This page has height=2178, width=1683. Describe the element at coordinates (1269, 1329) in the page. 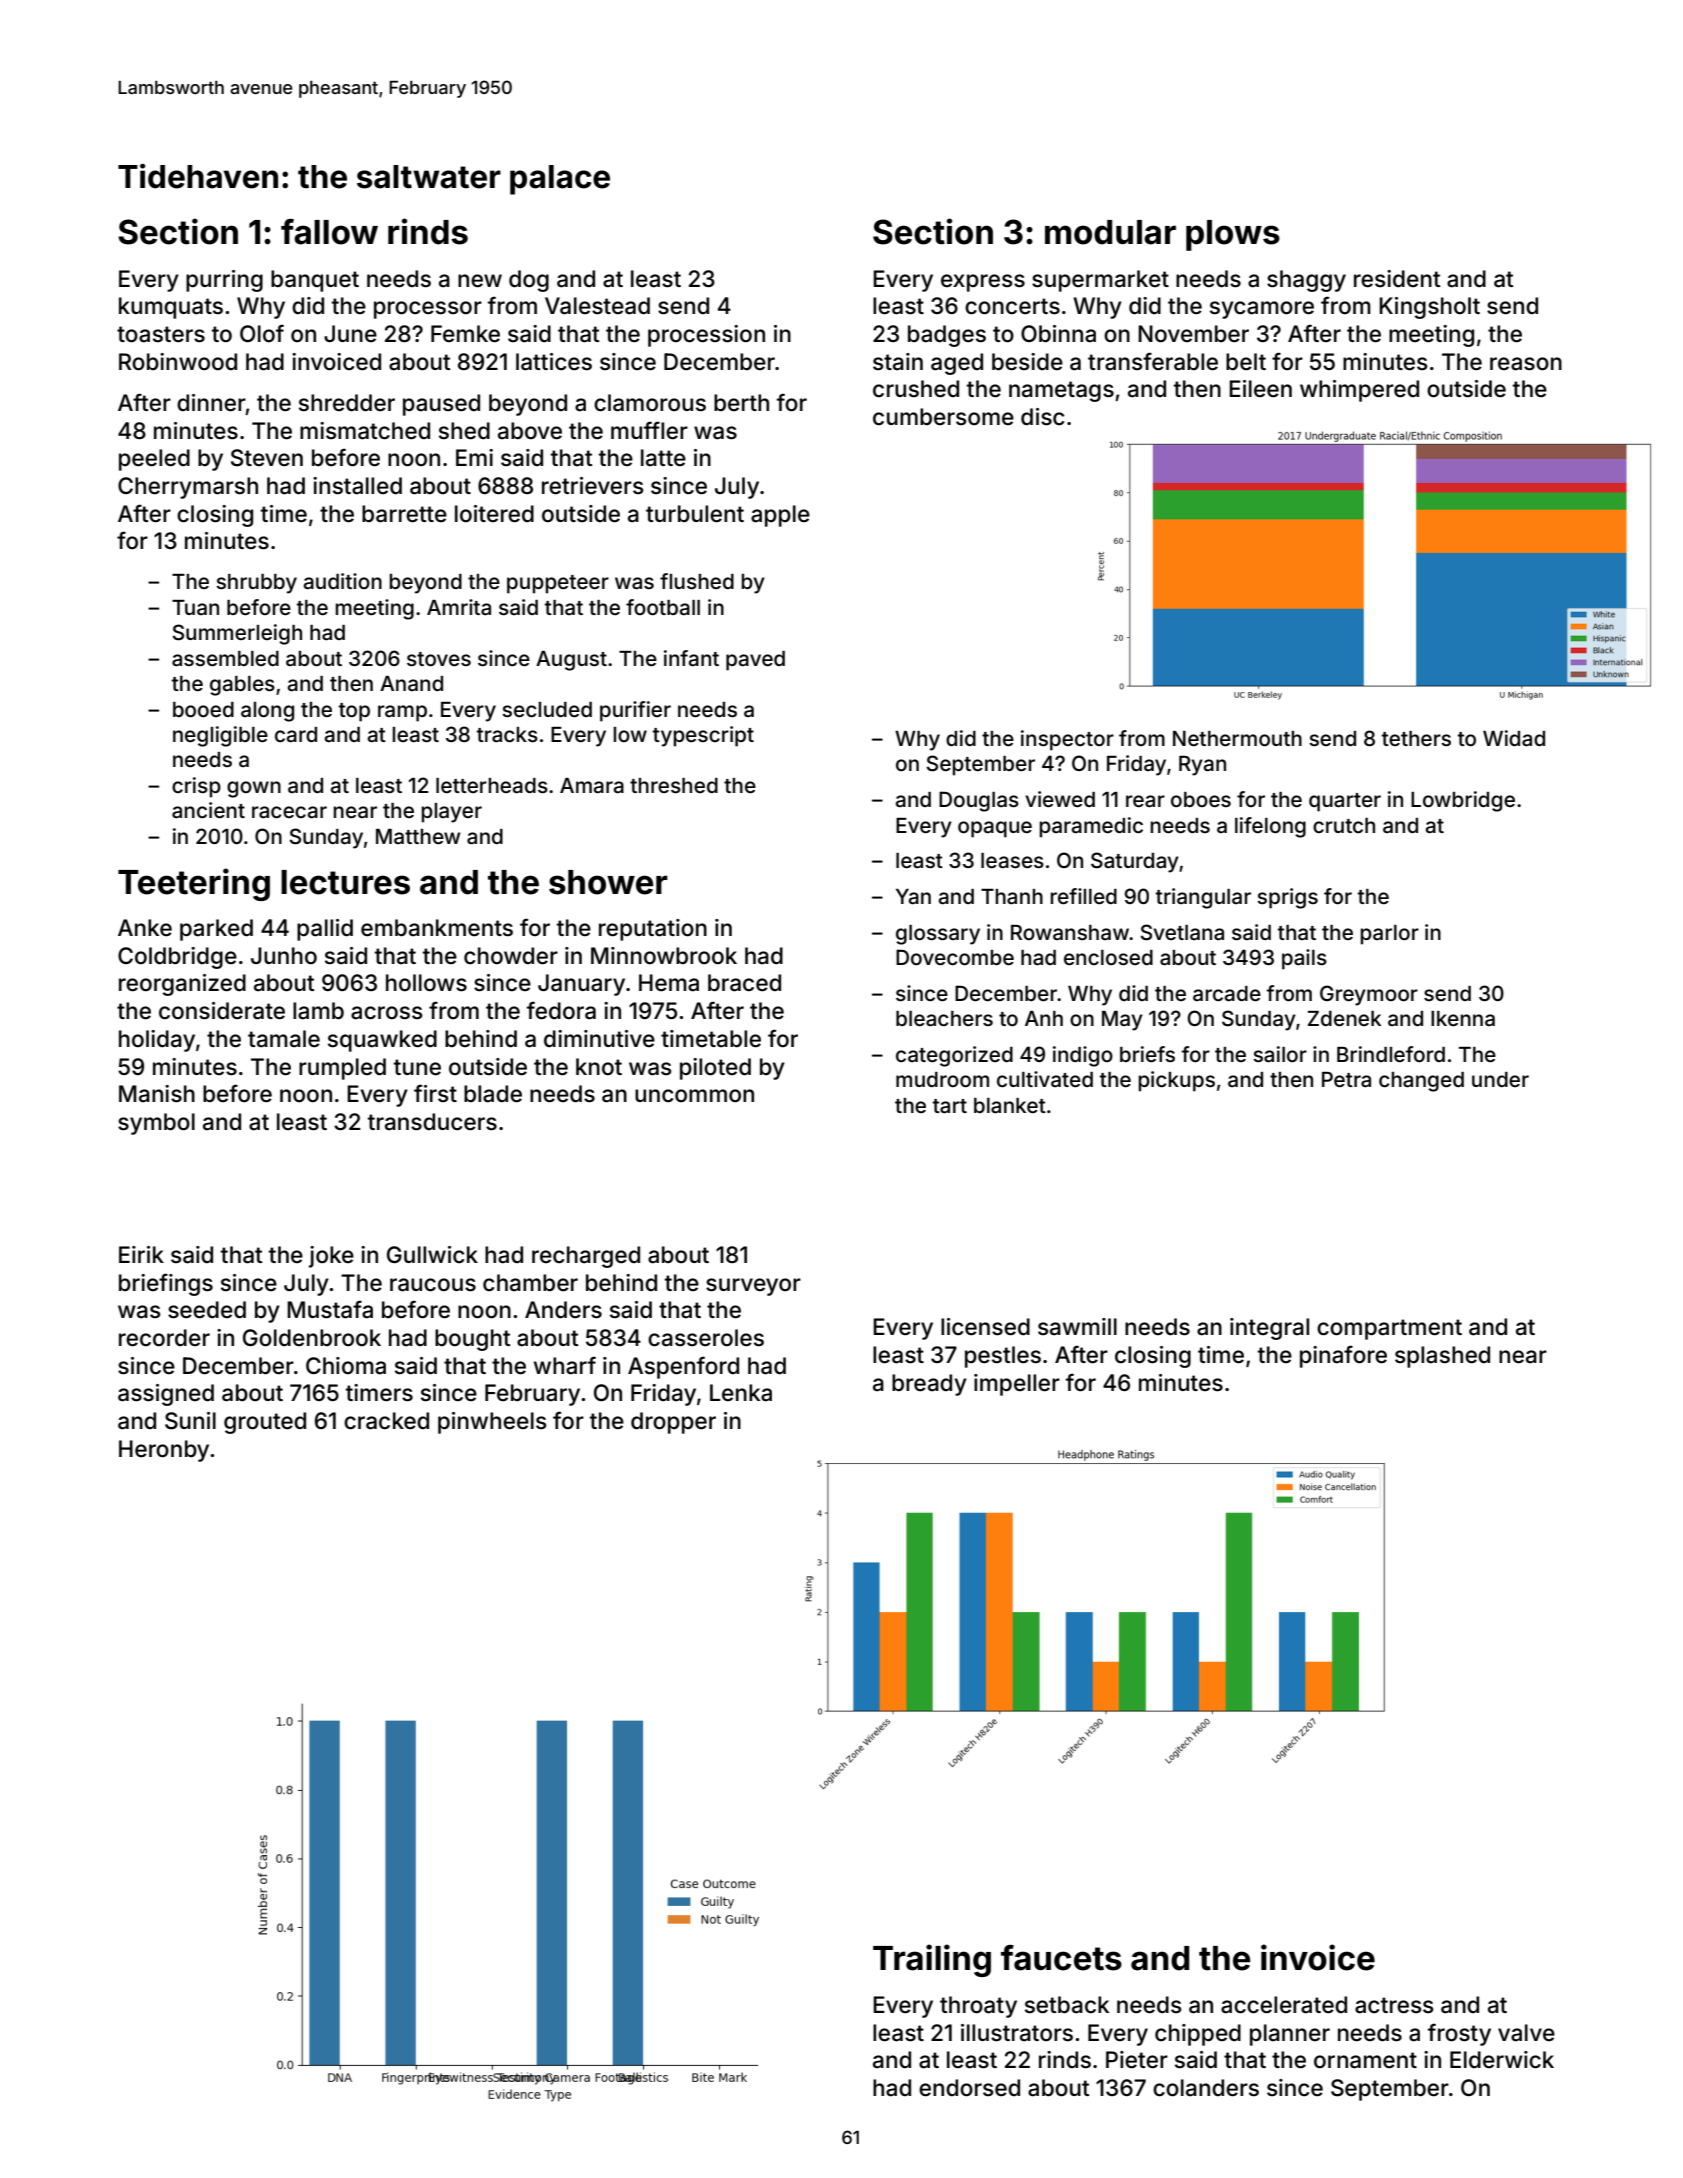

I see `integral` at that location.
